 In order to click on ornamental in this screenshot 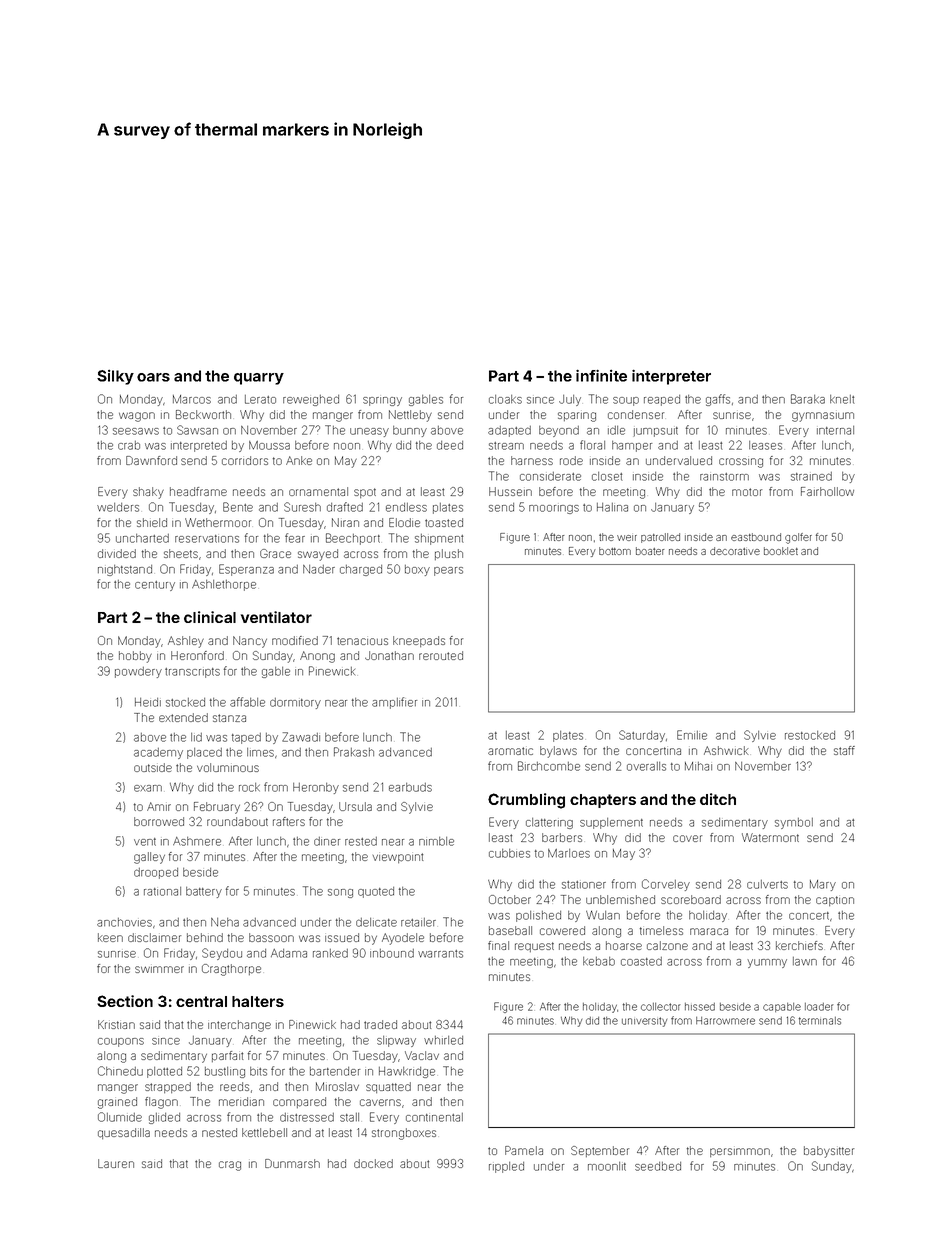, I will do `click(318, 491)`.
